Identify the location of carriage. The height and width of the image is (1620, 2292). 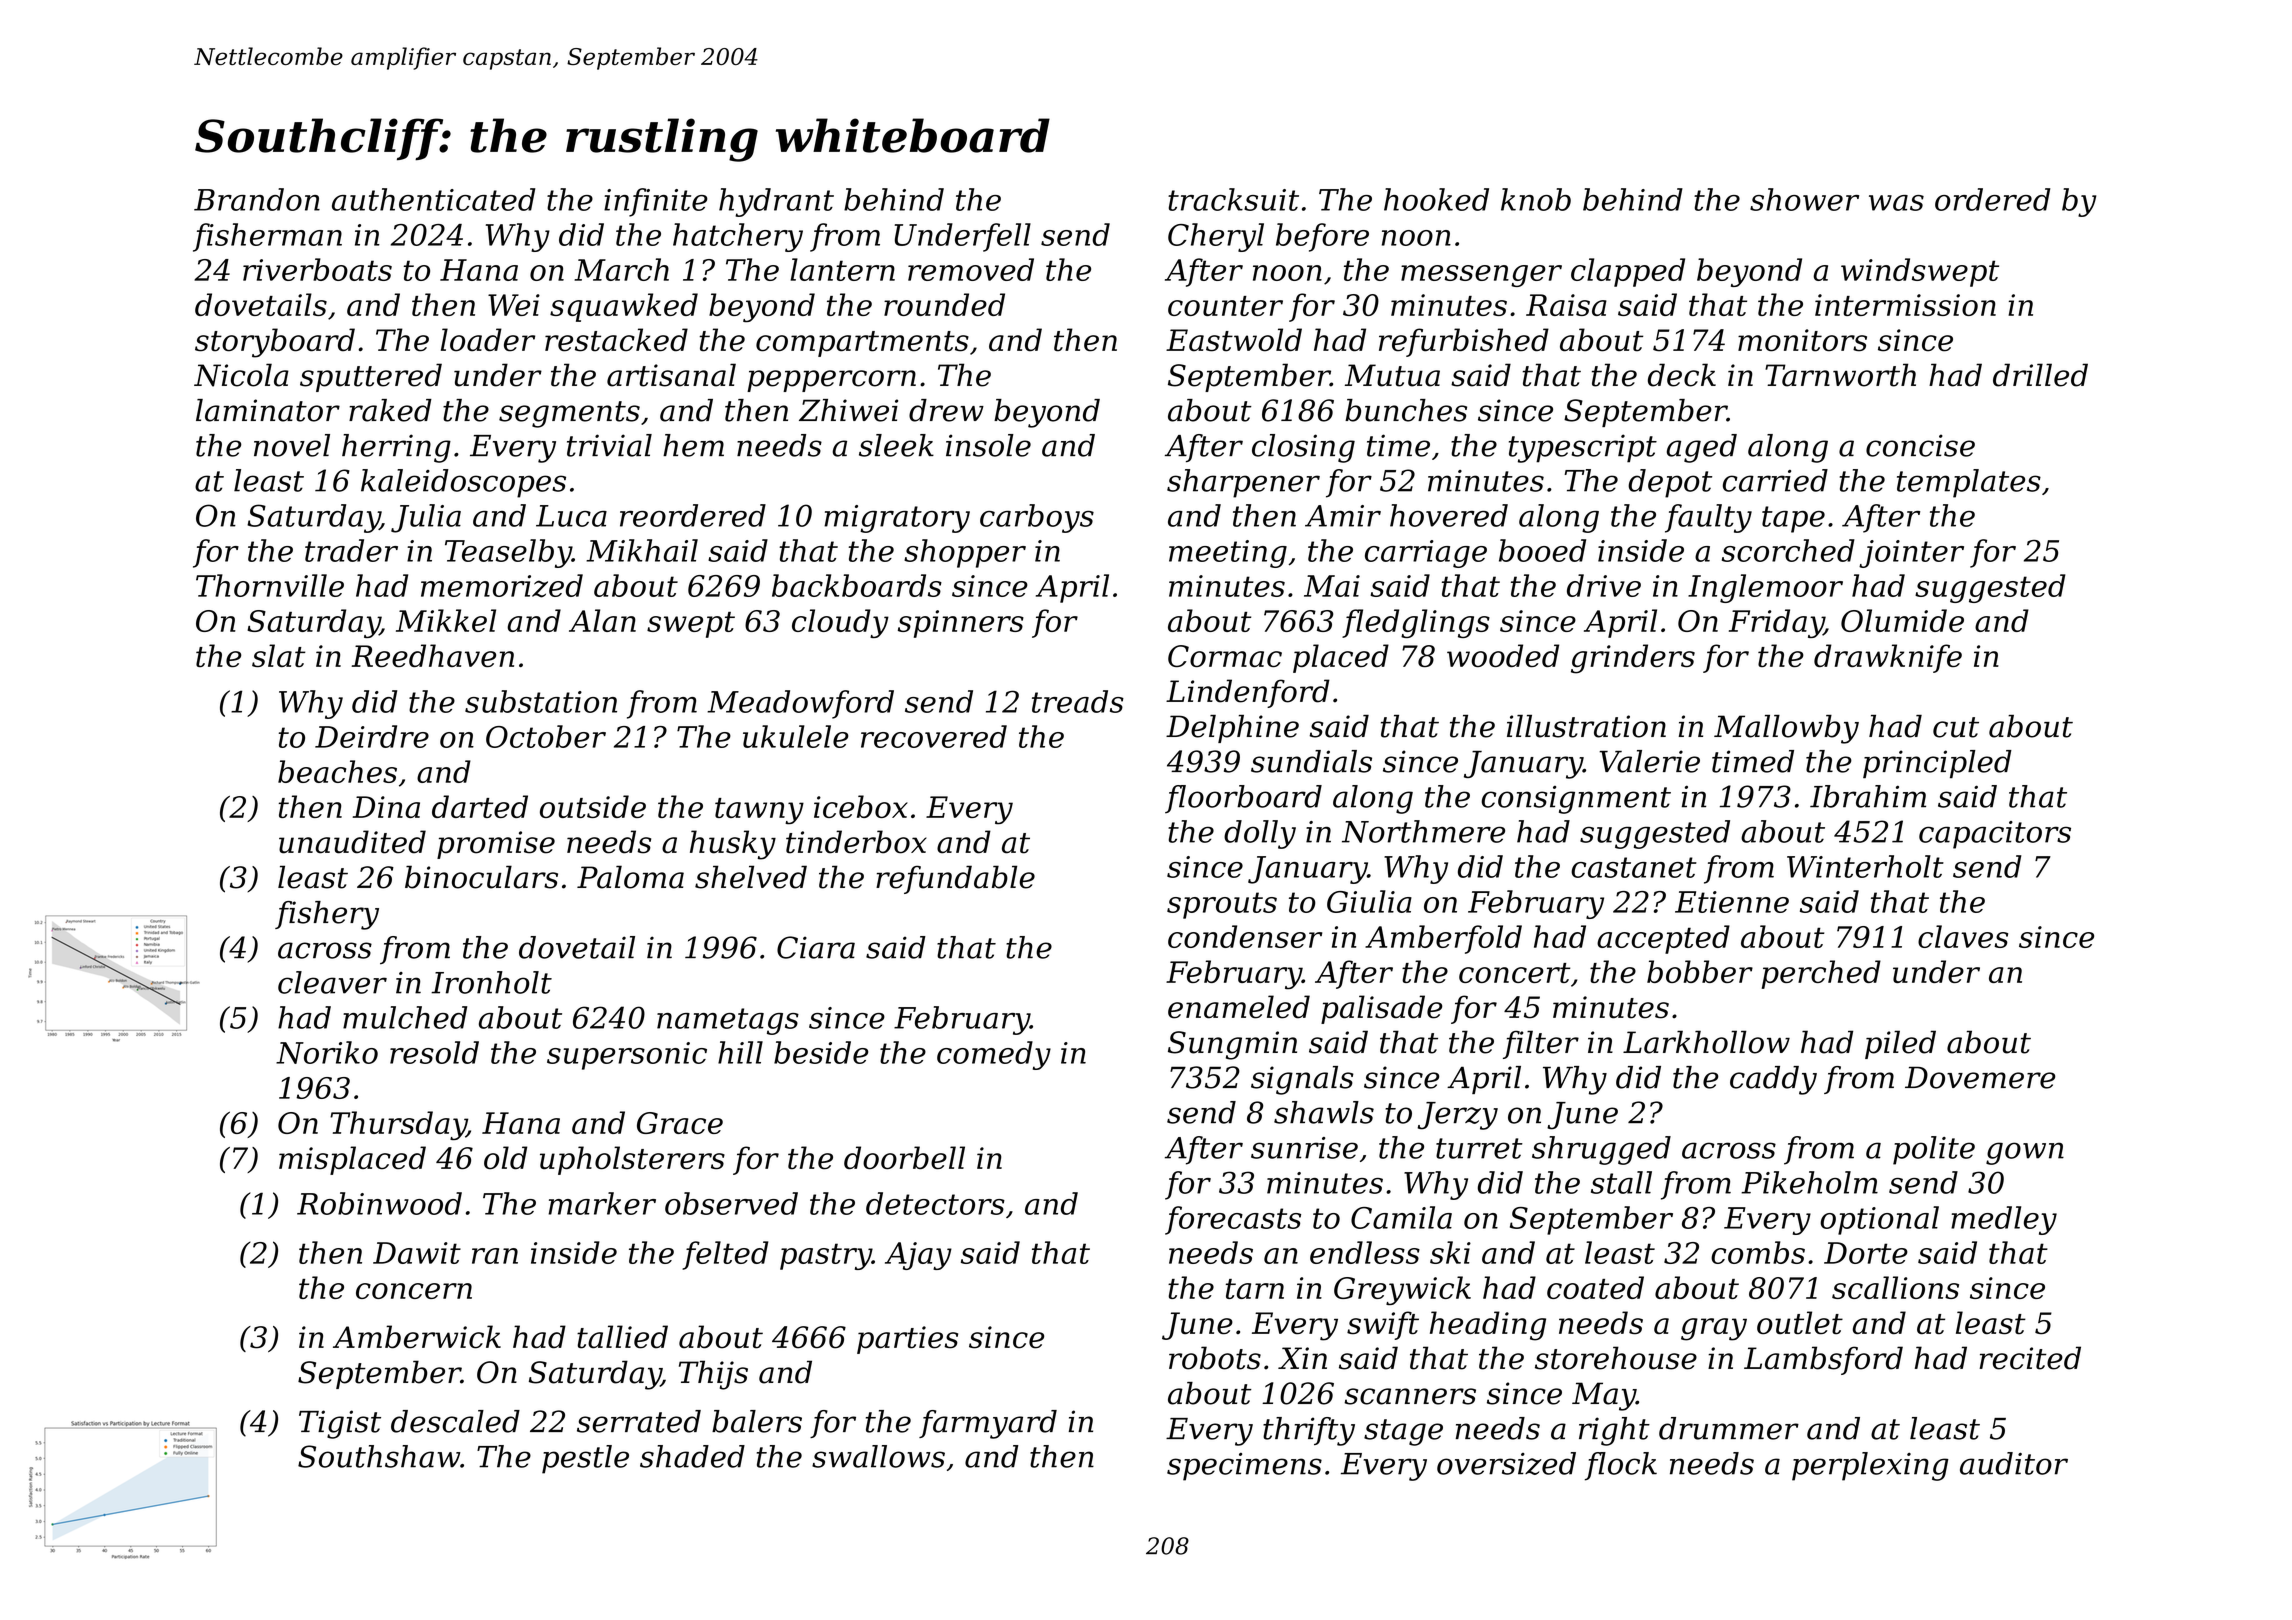
(1426, 554).
